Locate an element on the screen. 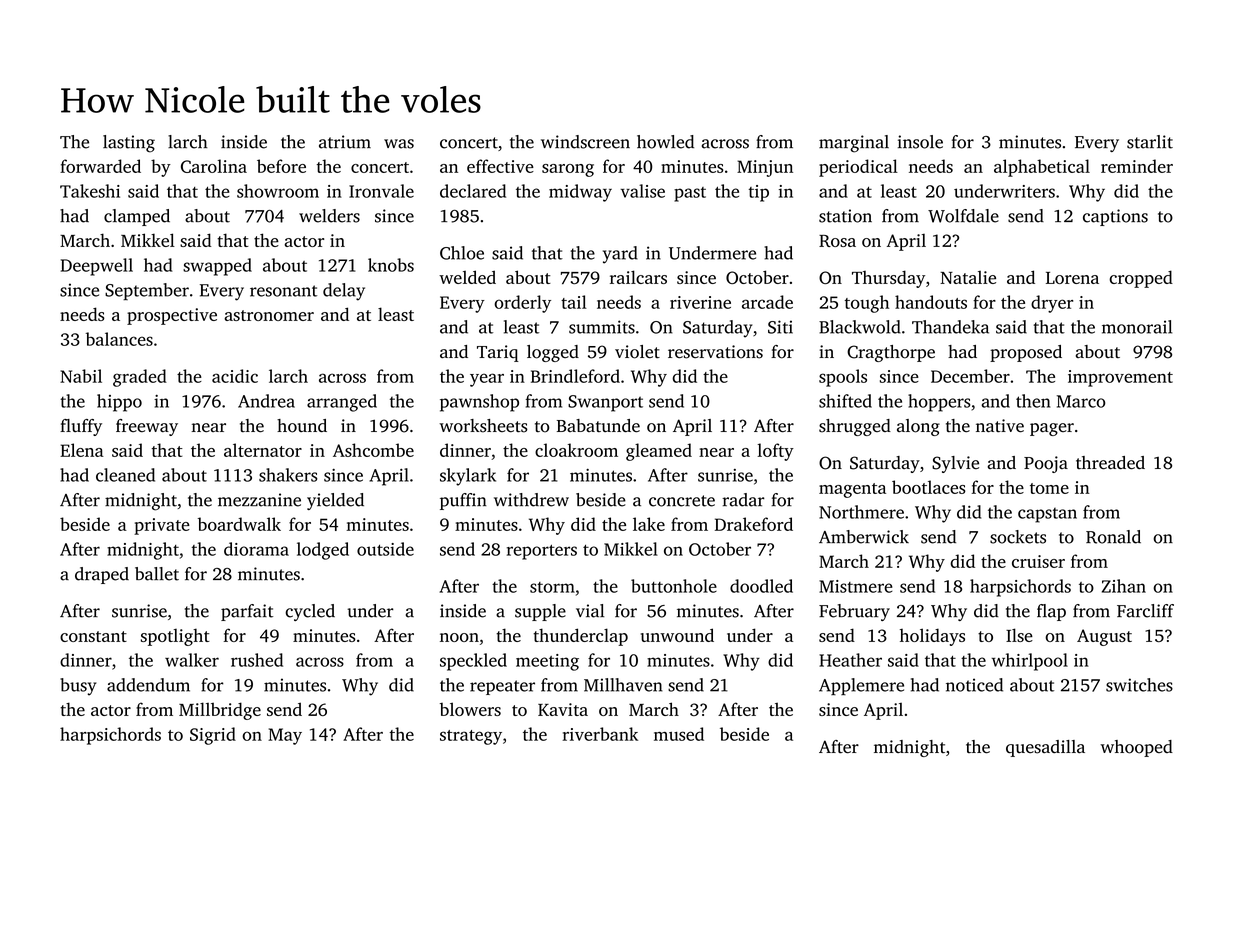  draped is located at coordinates (102, 575).
